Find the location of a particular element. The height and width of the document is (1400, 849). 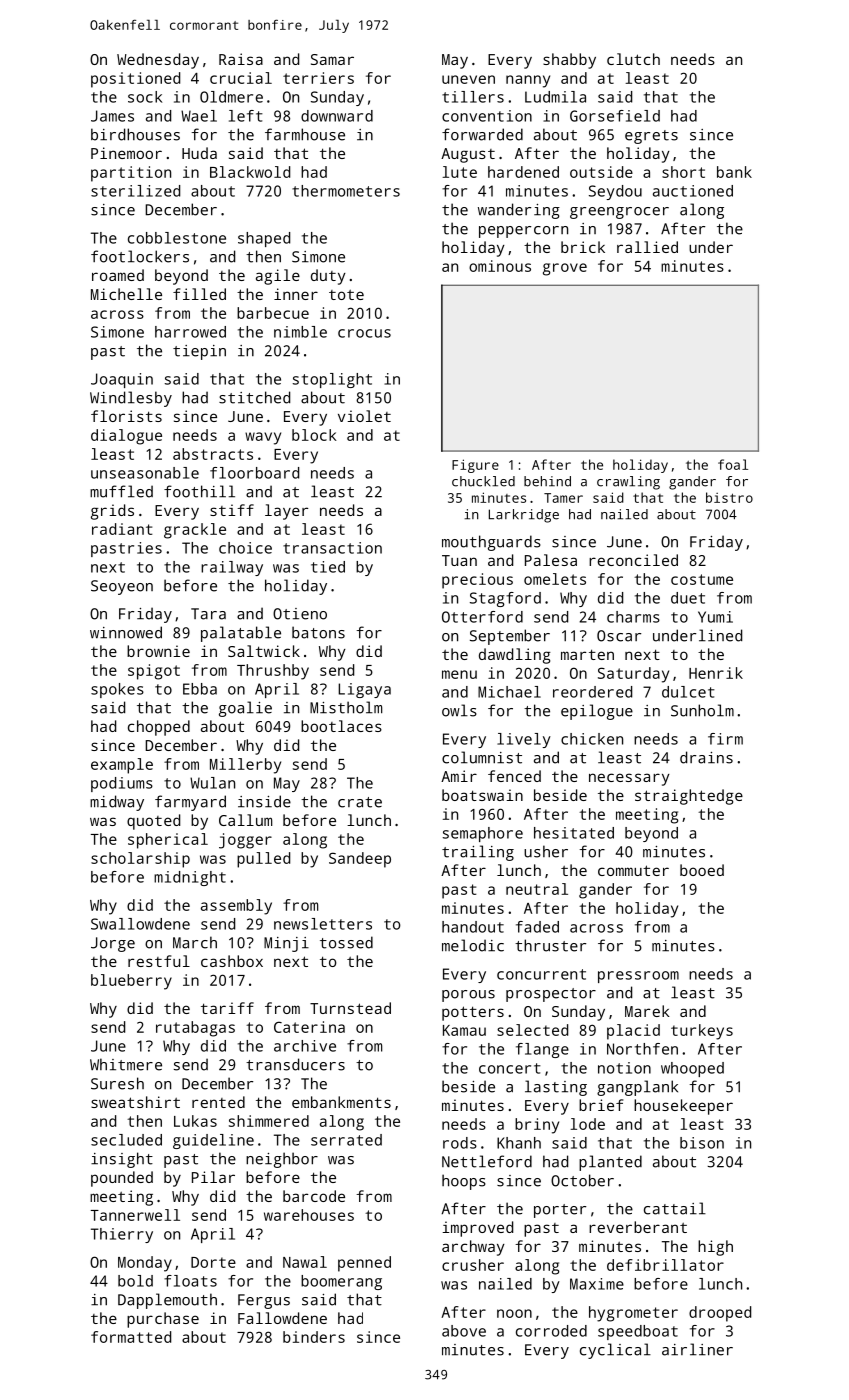

crawling is located at coordinates (628, 483).
